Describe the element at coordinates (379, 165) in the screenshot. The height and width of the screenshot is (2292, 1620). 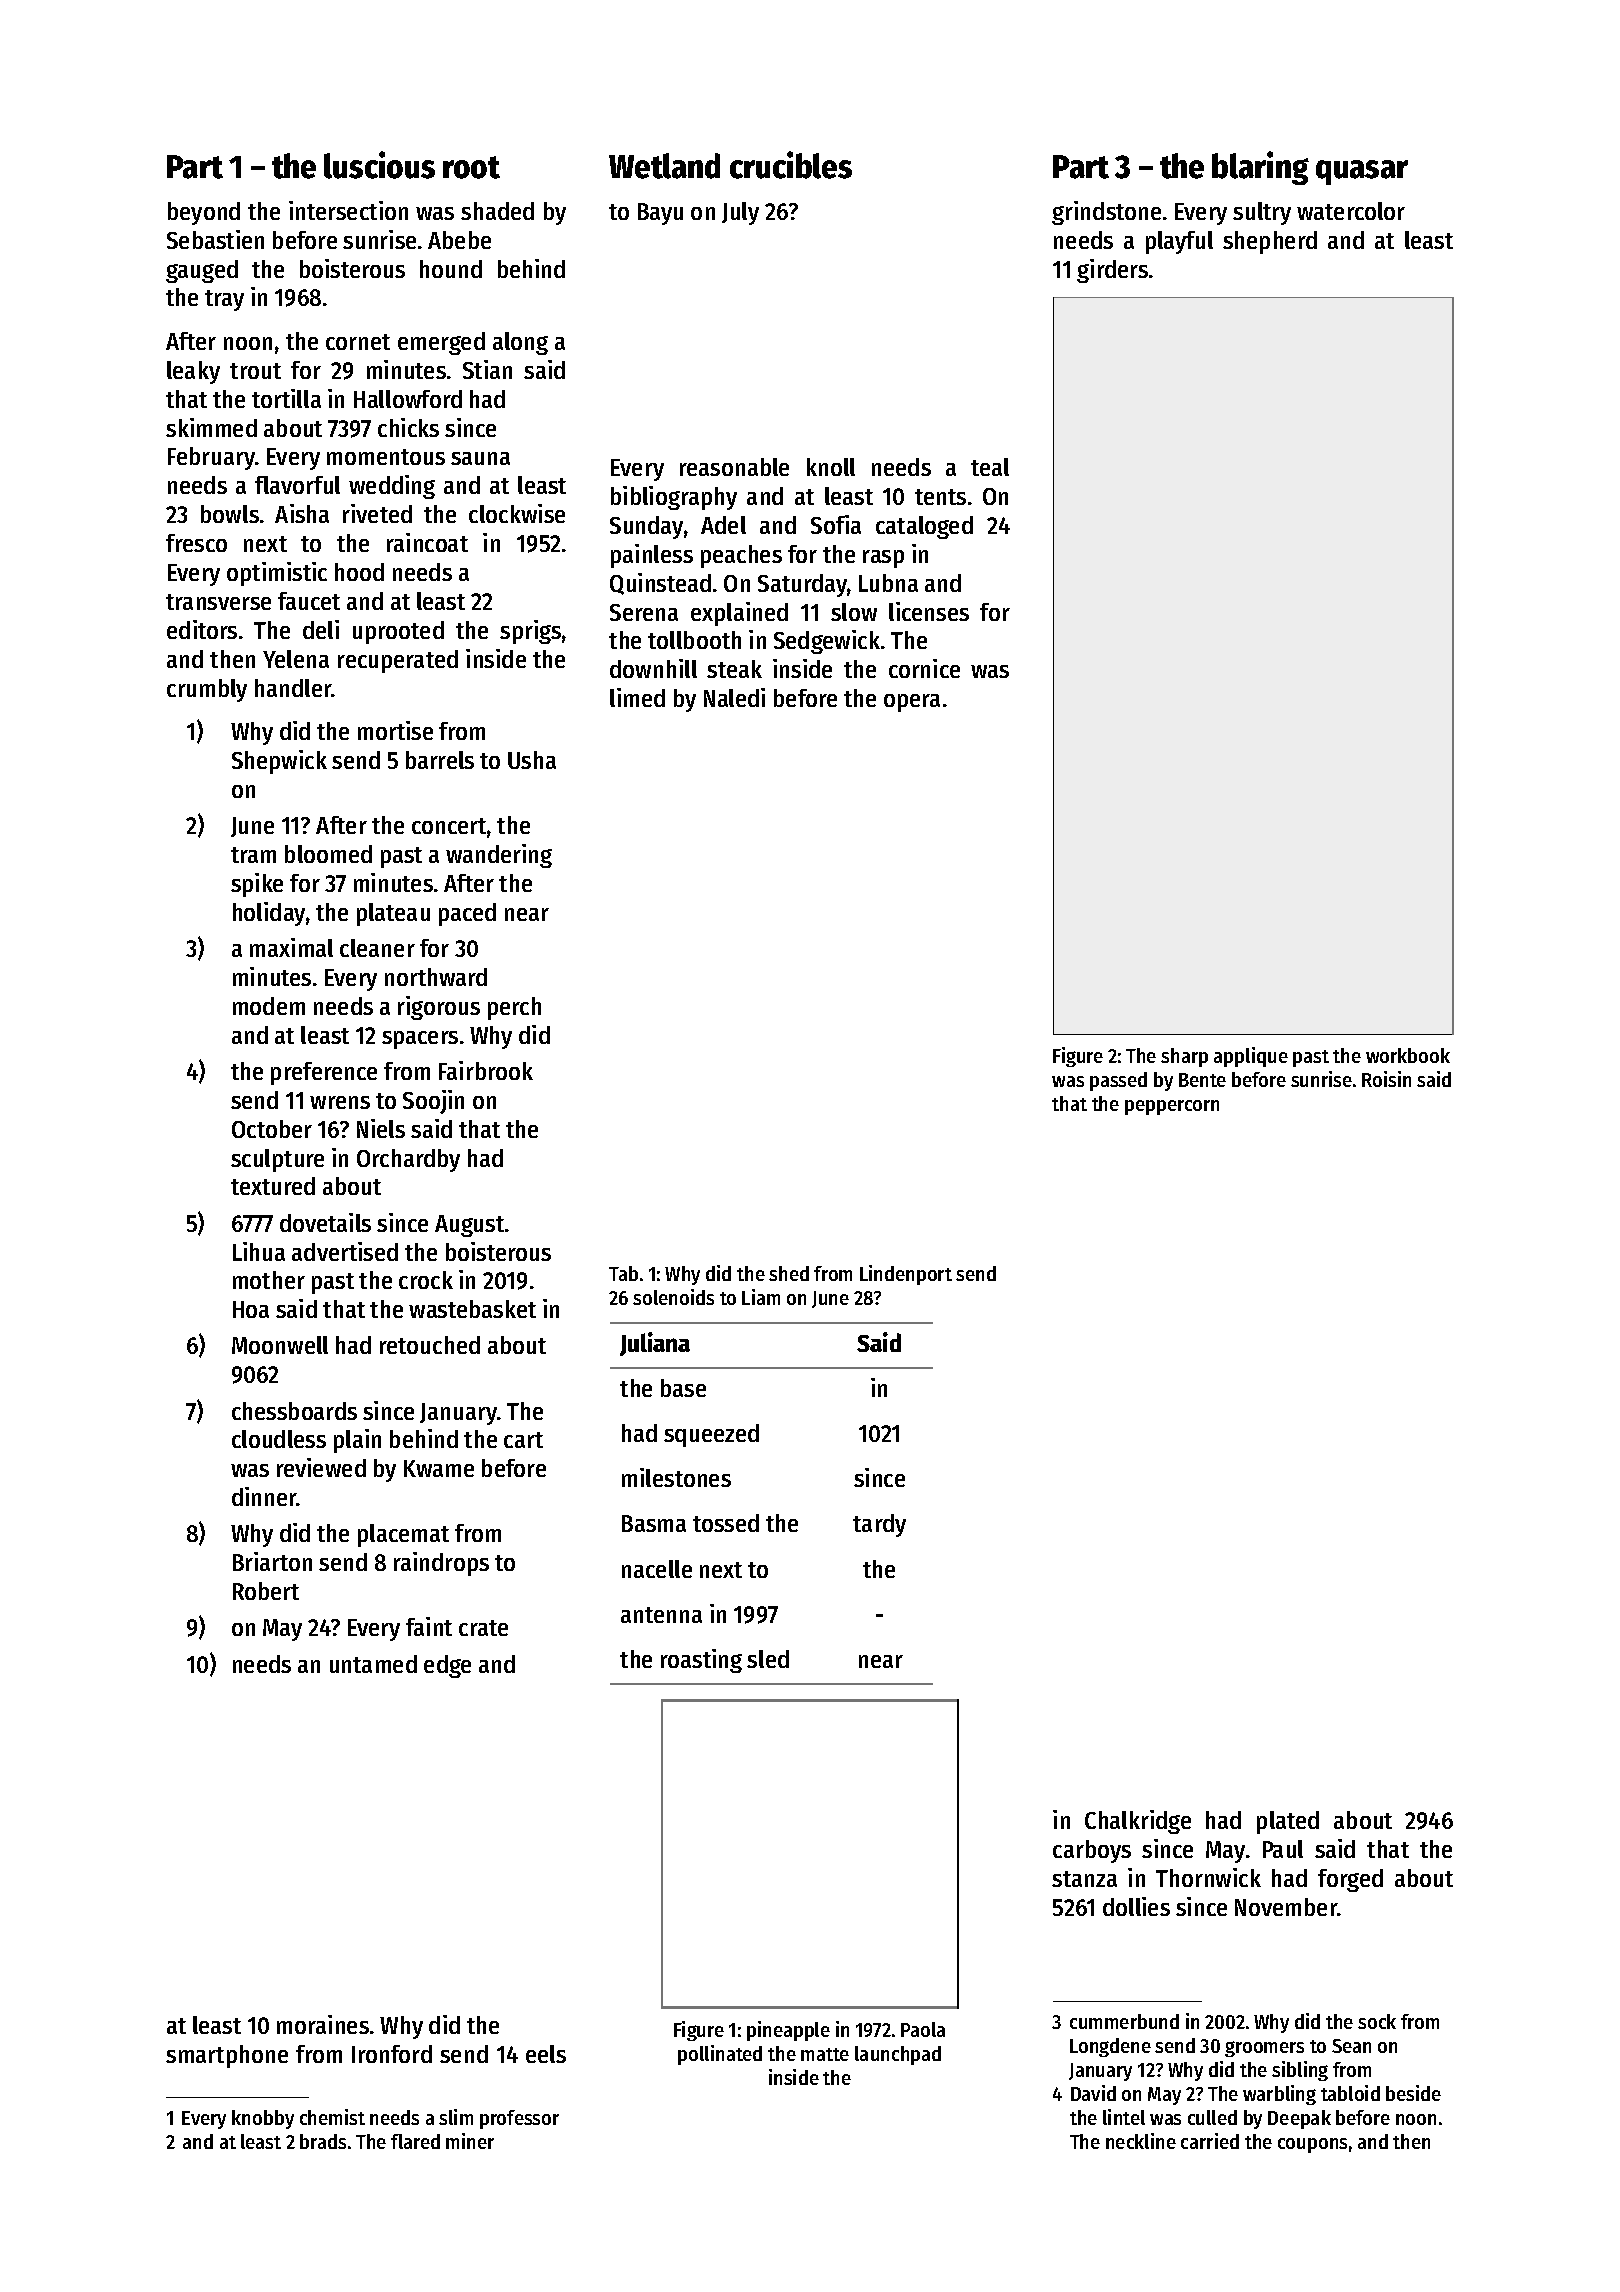
I see `luscious` at that location.
